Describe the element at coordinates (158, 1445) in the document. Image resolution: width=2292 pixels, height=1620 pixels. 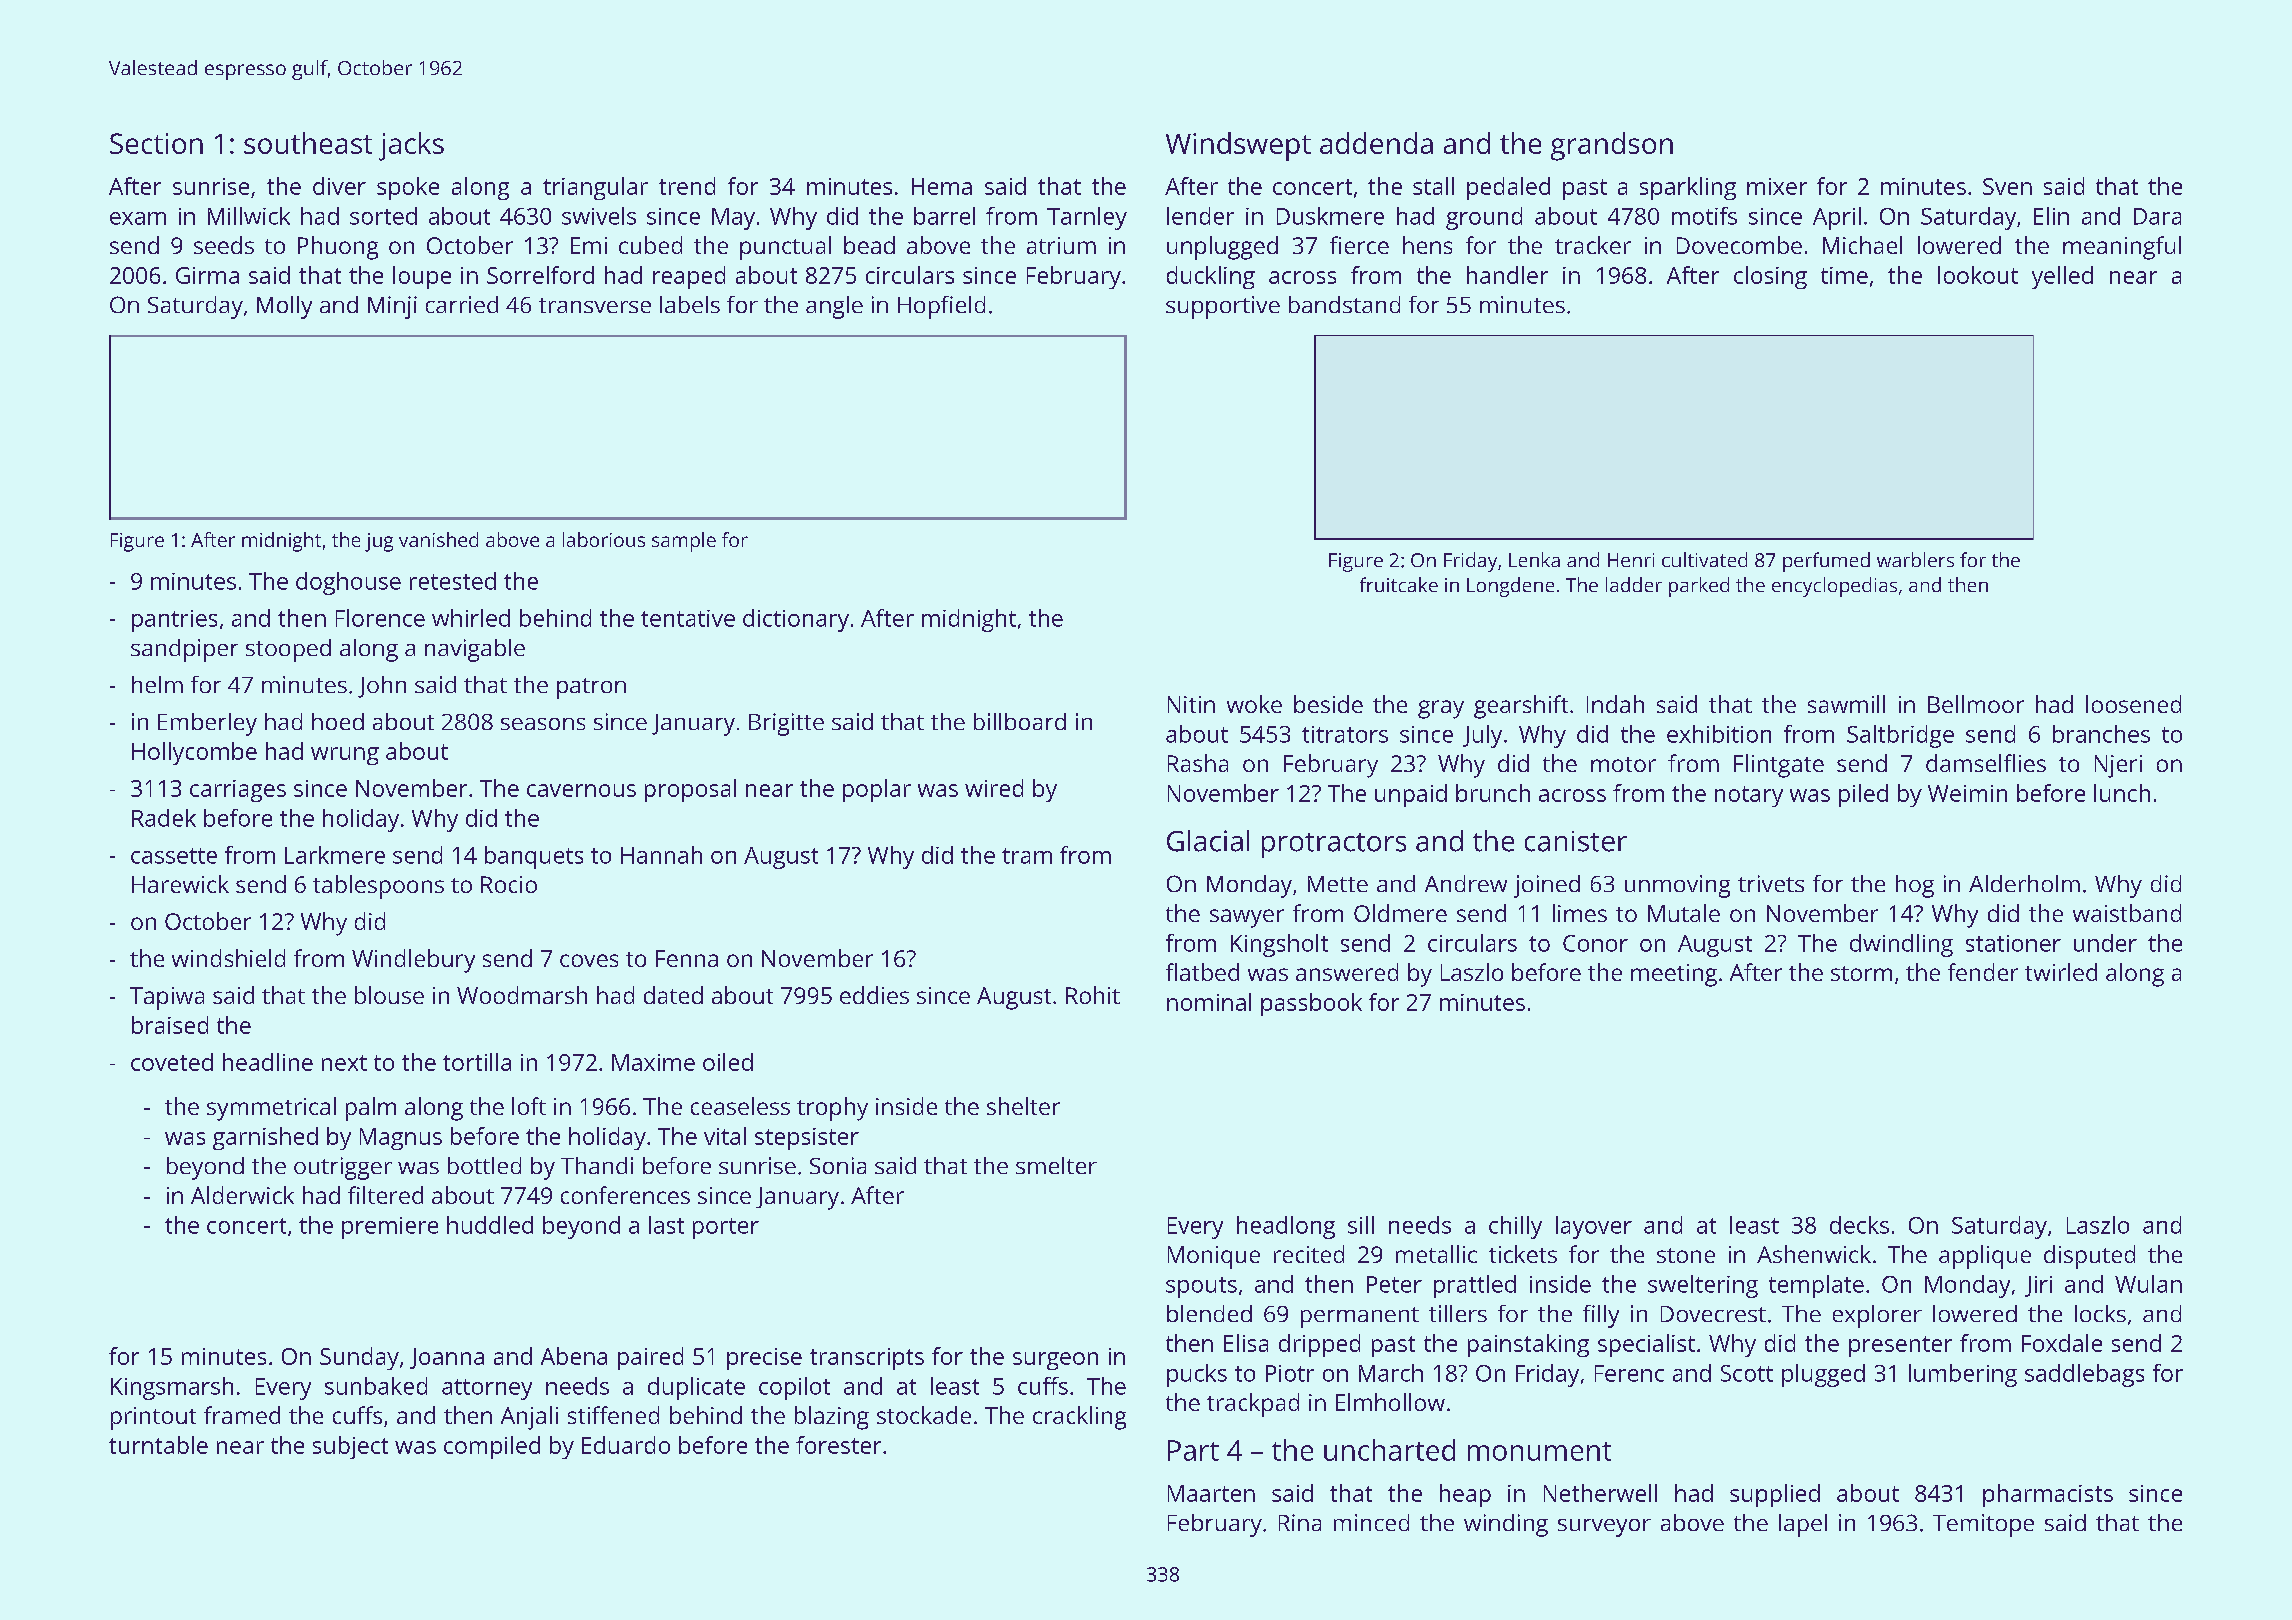
I see `turntable` at that location.
